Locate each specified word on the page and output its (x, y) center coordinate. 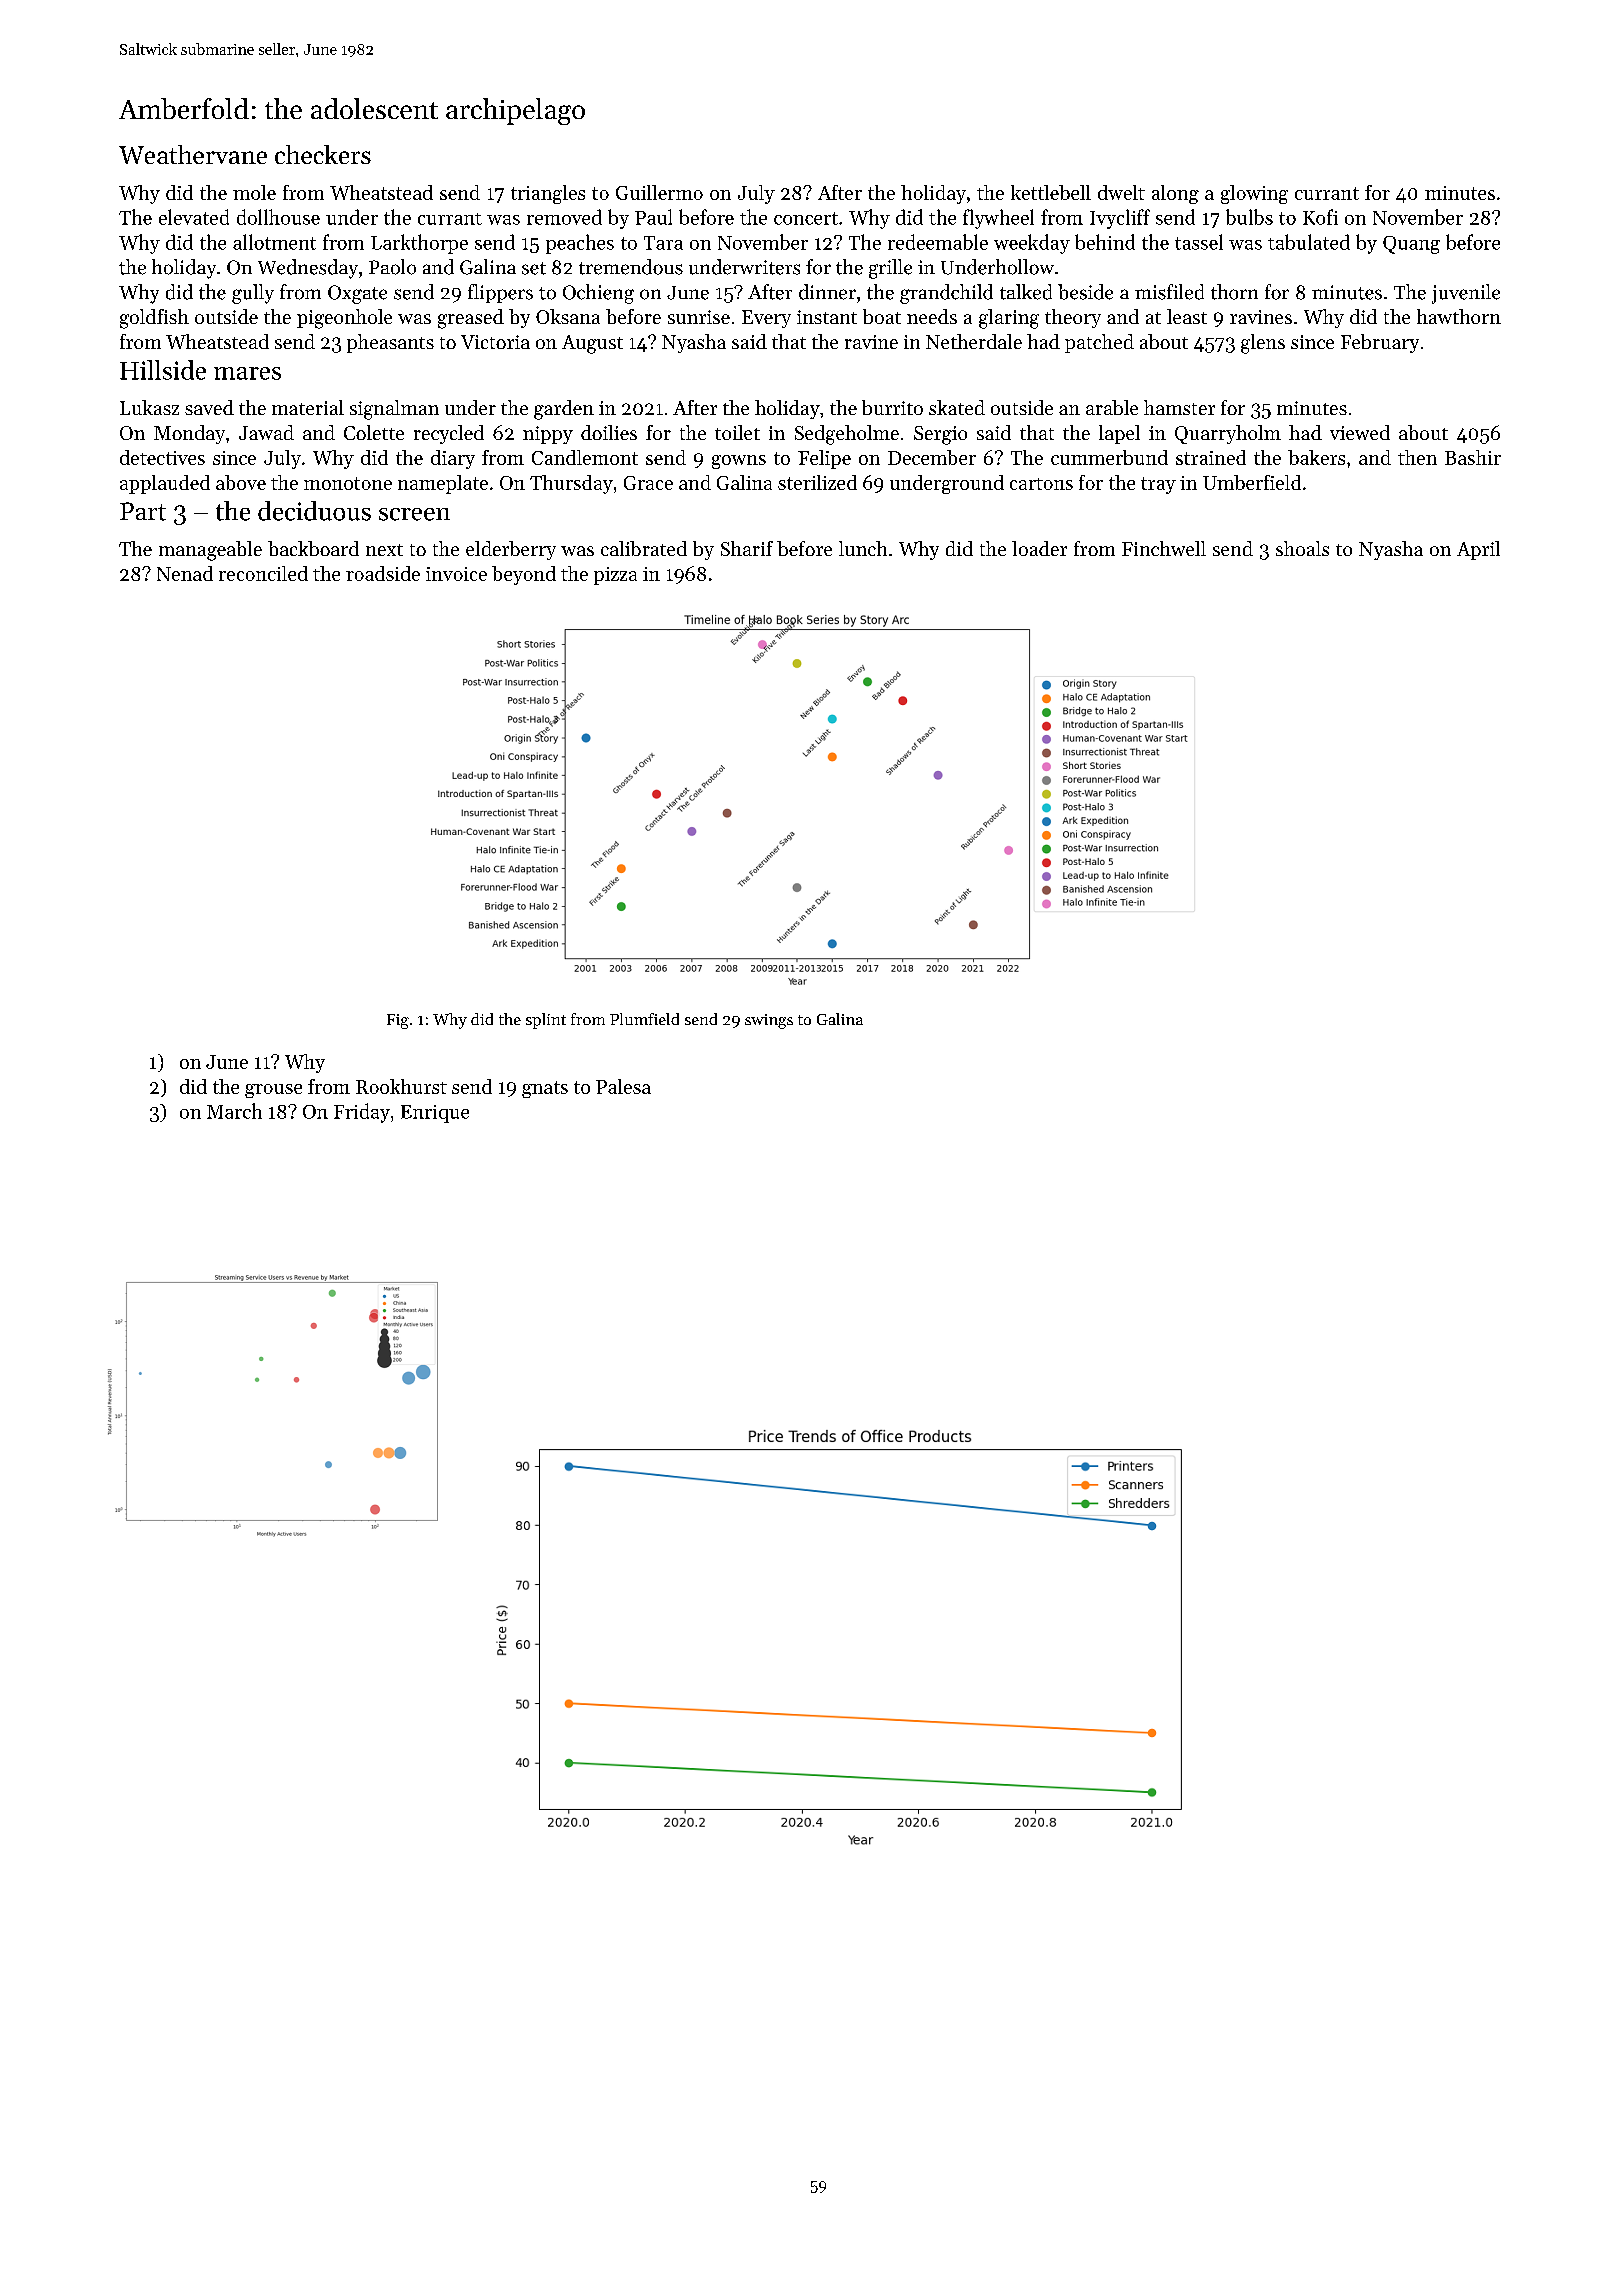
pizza (615, 576)
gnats (545, 1089)
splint (546, 1021)
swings (769, 1021)
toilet (737, 432)
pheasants (390, 343)
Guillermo (659, 192)
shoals (1302, 548)
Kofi (1320, 217)
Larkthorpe (419, 244)
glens (1263, 344)
